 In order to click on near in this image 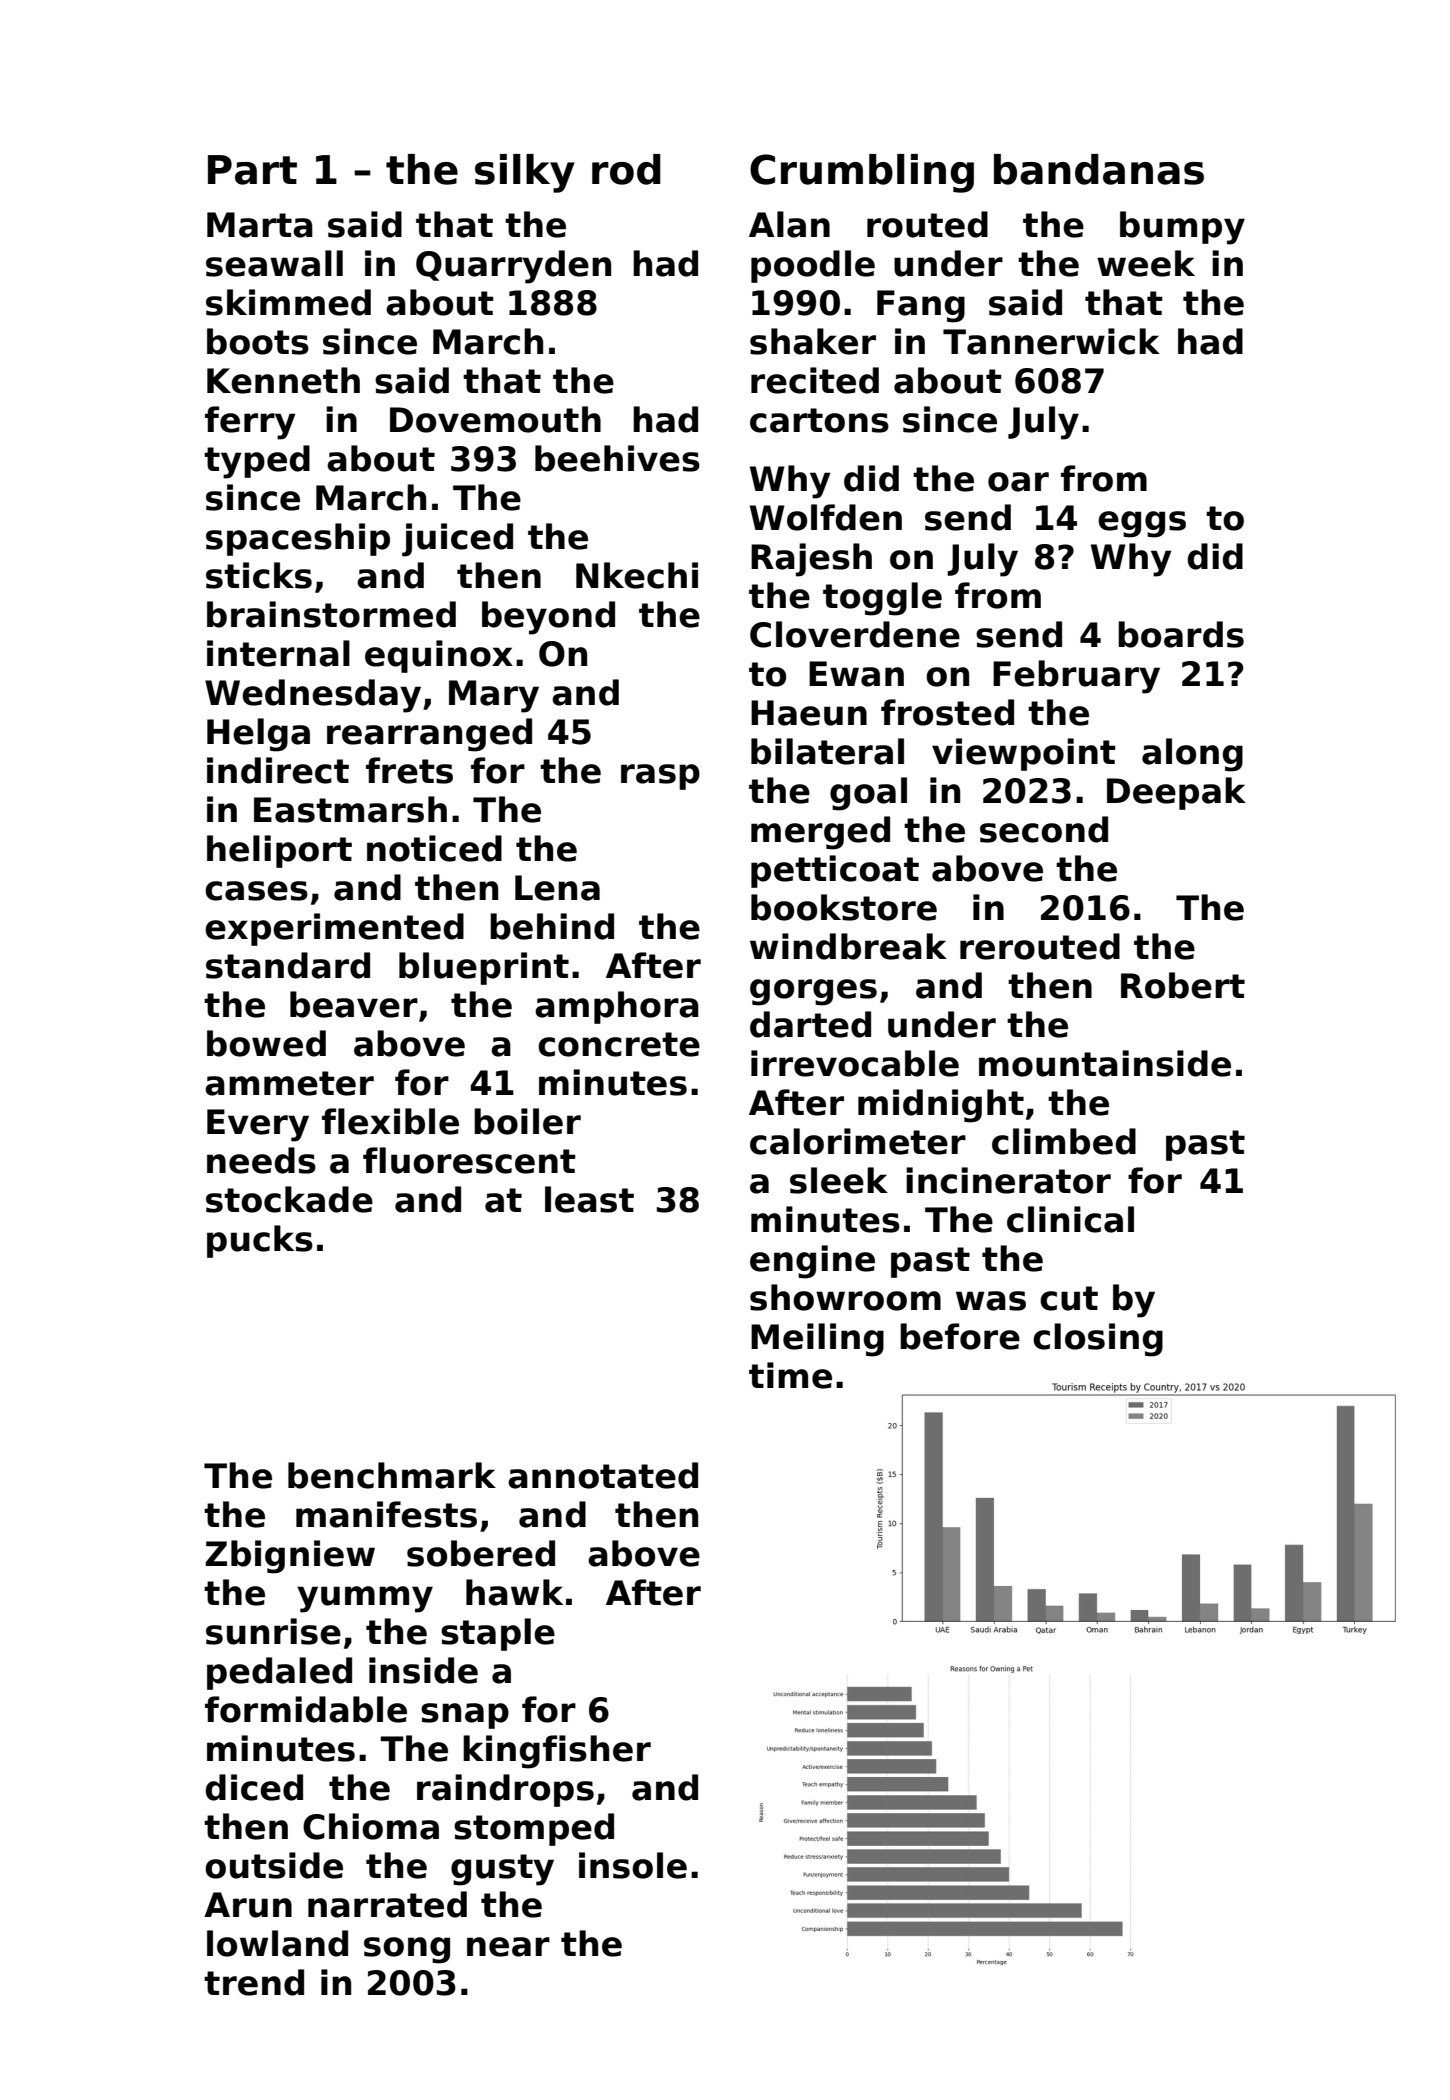, I will do `click(508, 1947)`.
